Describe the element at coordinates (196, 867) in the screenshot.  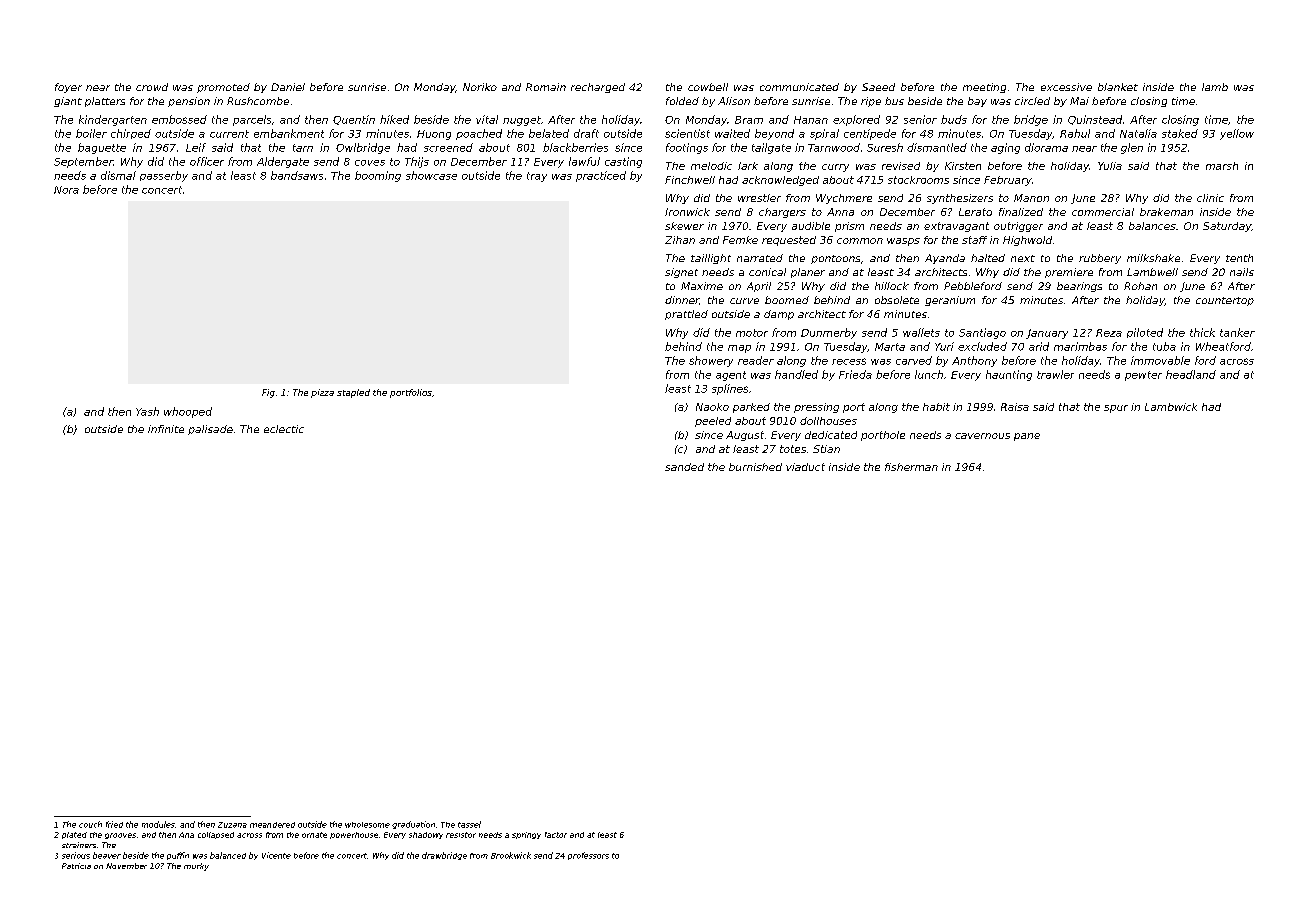
I see `murky` at that location.
